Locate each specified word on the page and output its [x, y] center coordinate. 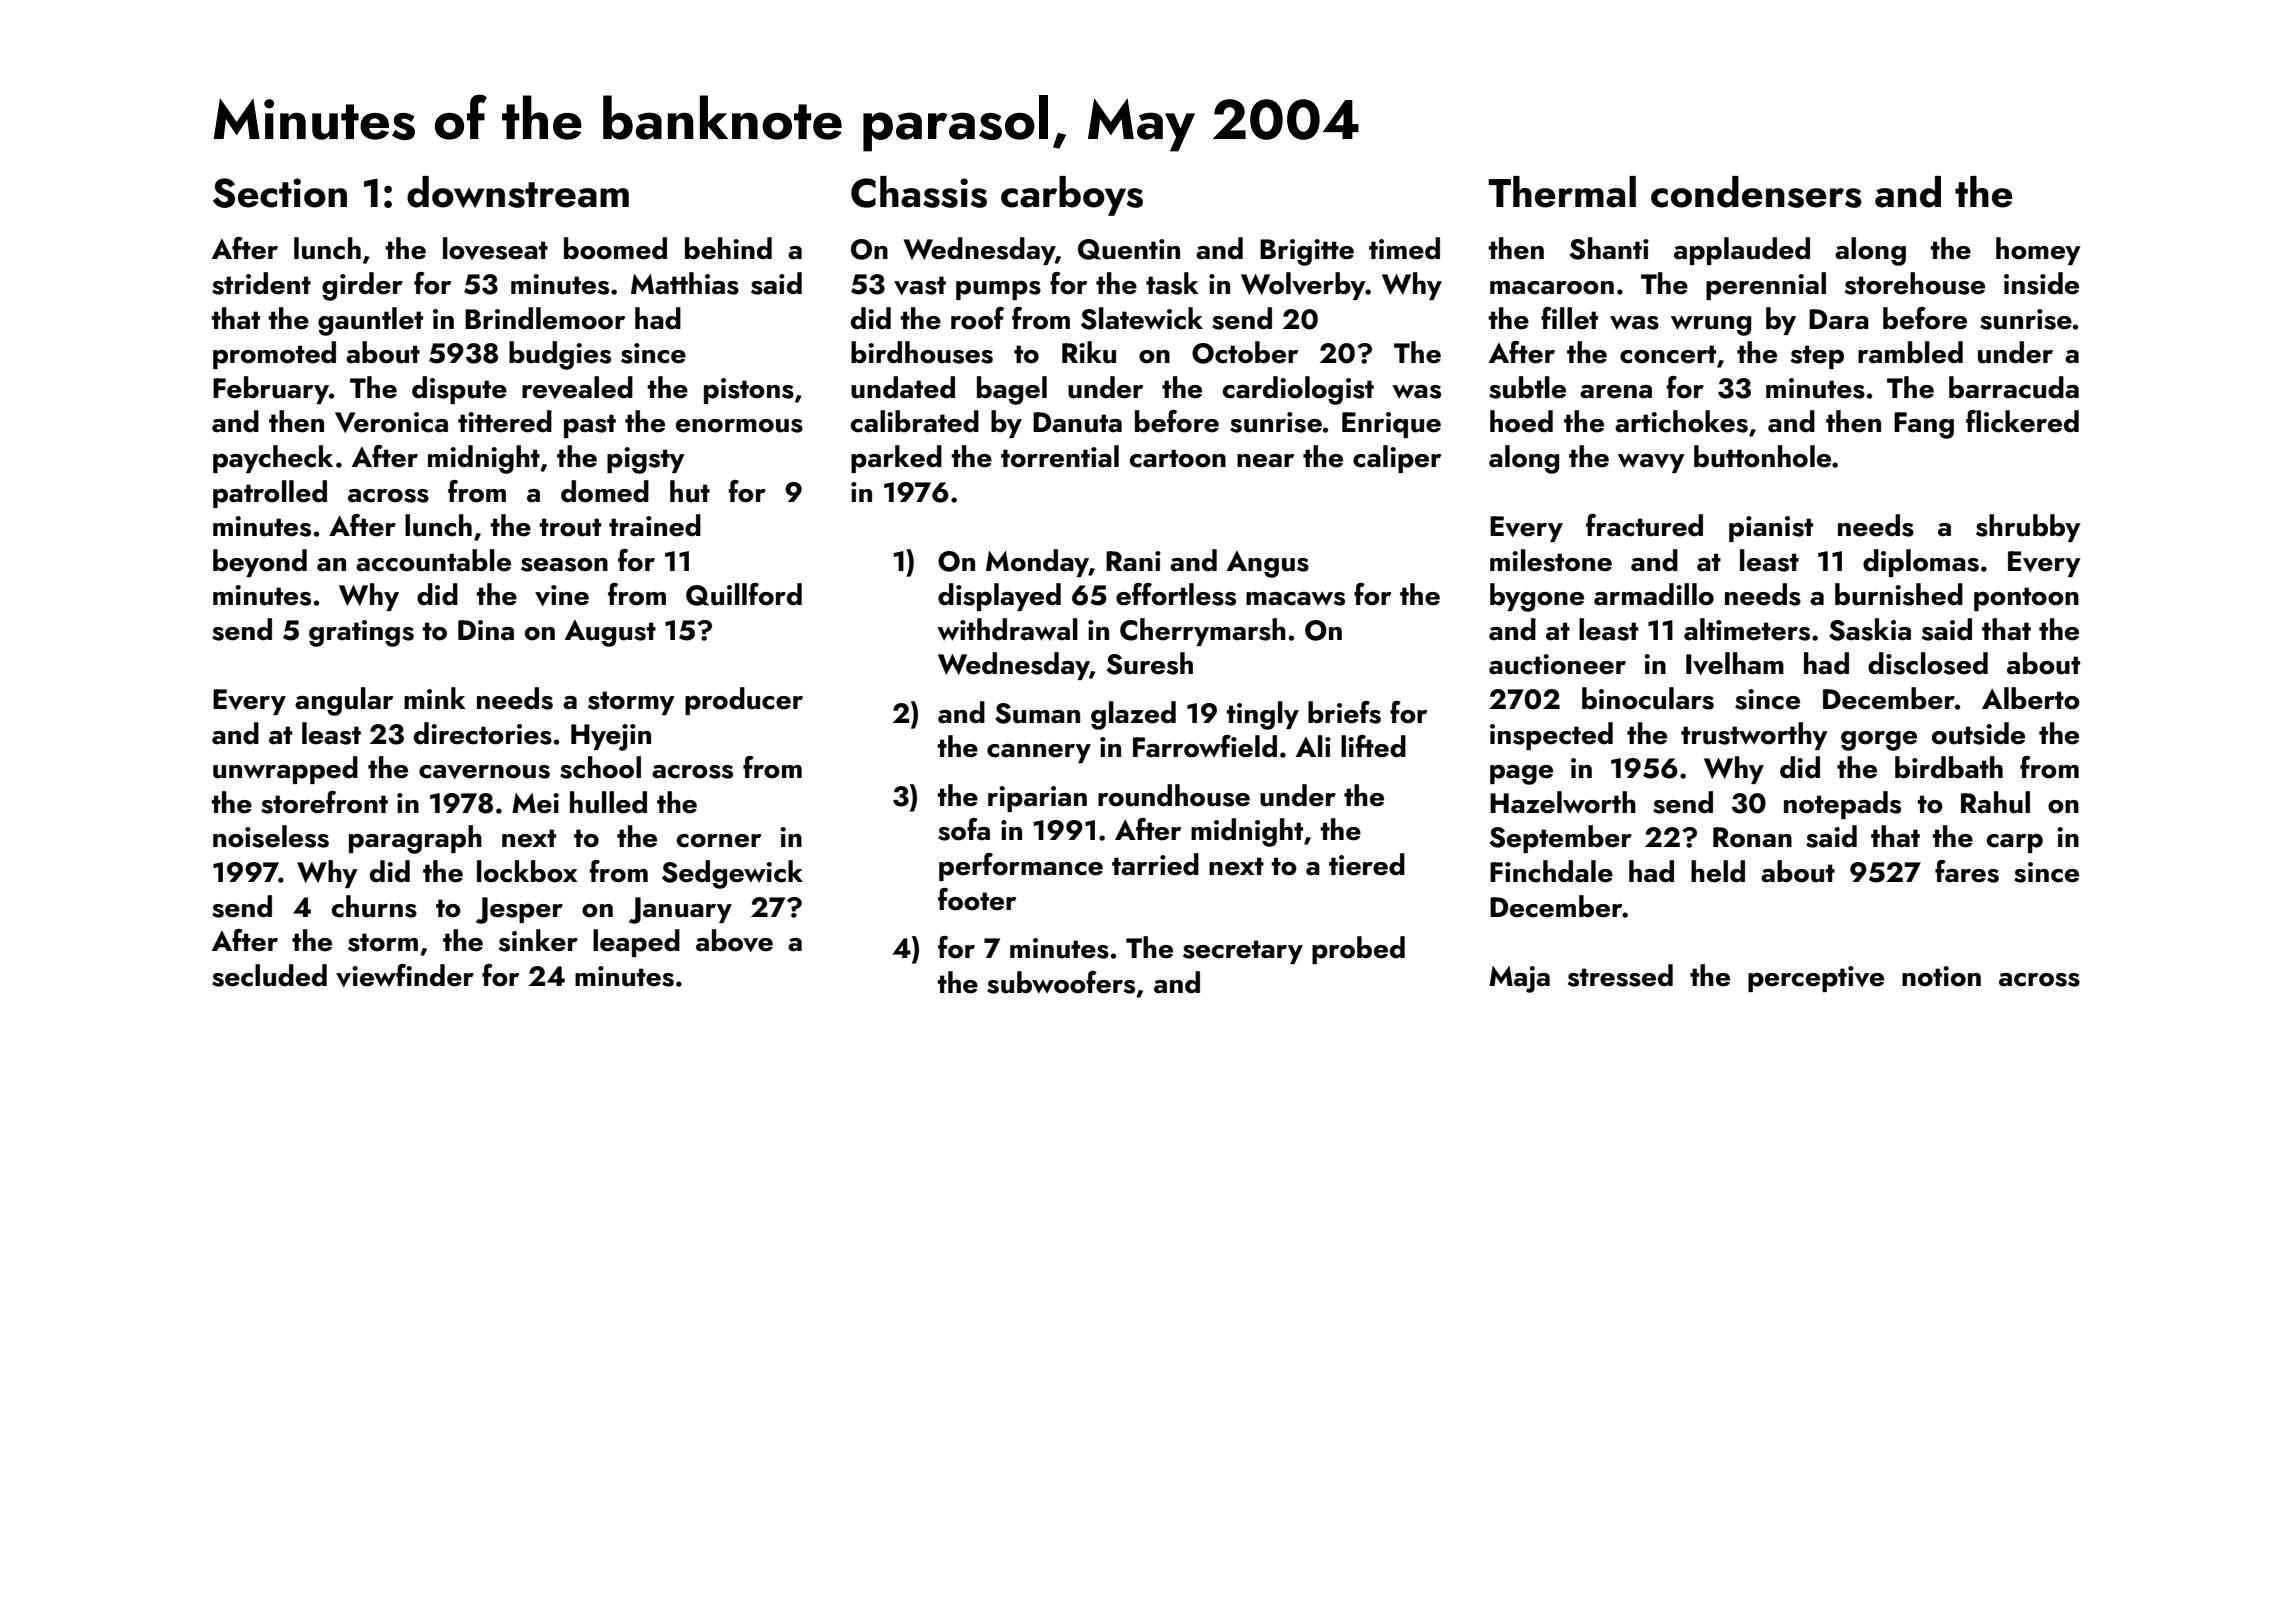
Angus [1268, 564]
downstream [518, 192]
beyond [260, 563]
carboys [1072, 196]
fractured [1644, 525]
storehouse [1915, 283]
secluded [269, 975]
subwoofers [1061, 982]
